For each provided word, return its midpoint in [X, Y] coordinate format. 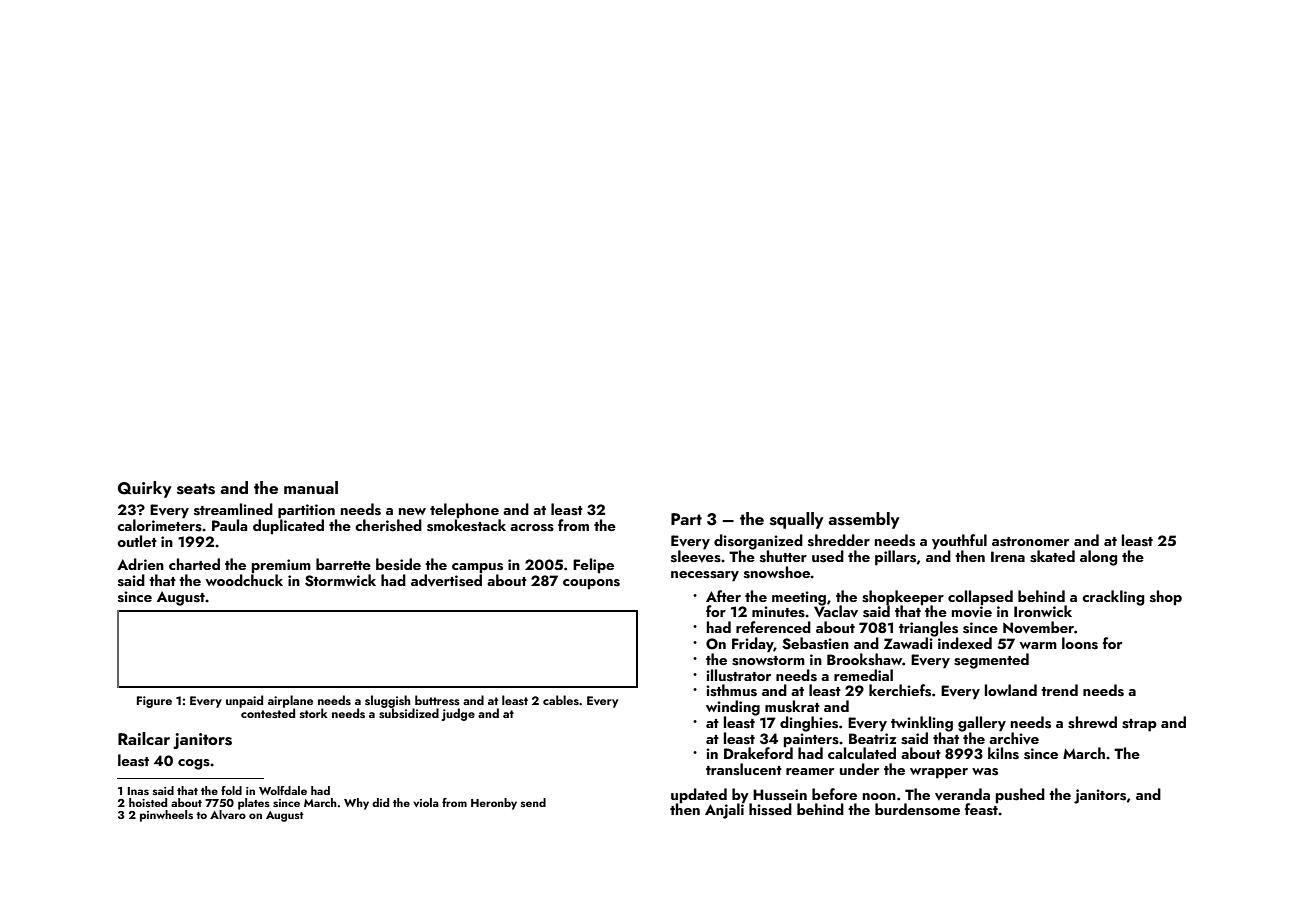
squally [797, 520]
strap [1139, 725]
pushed [1020, 796]
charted [194, 564]
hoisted [148, 802]
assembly [864, 520]
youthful [959, 542]
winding [733, 708]
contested [268, 713]
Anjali [724, 811]
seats [196, 489]
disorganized [758, 542]
